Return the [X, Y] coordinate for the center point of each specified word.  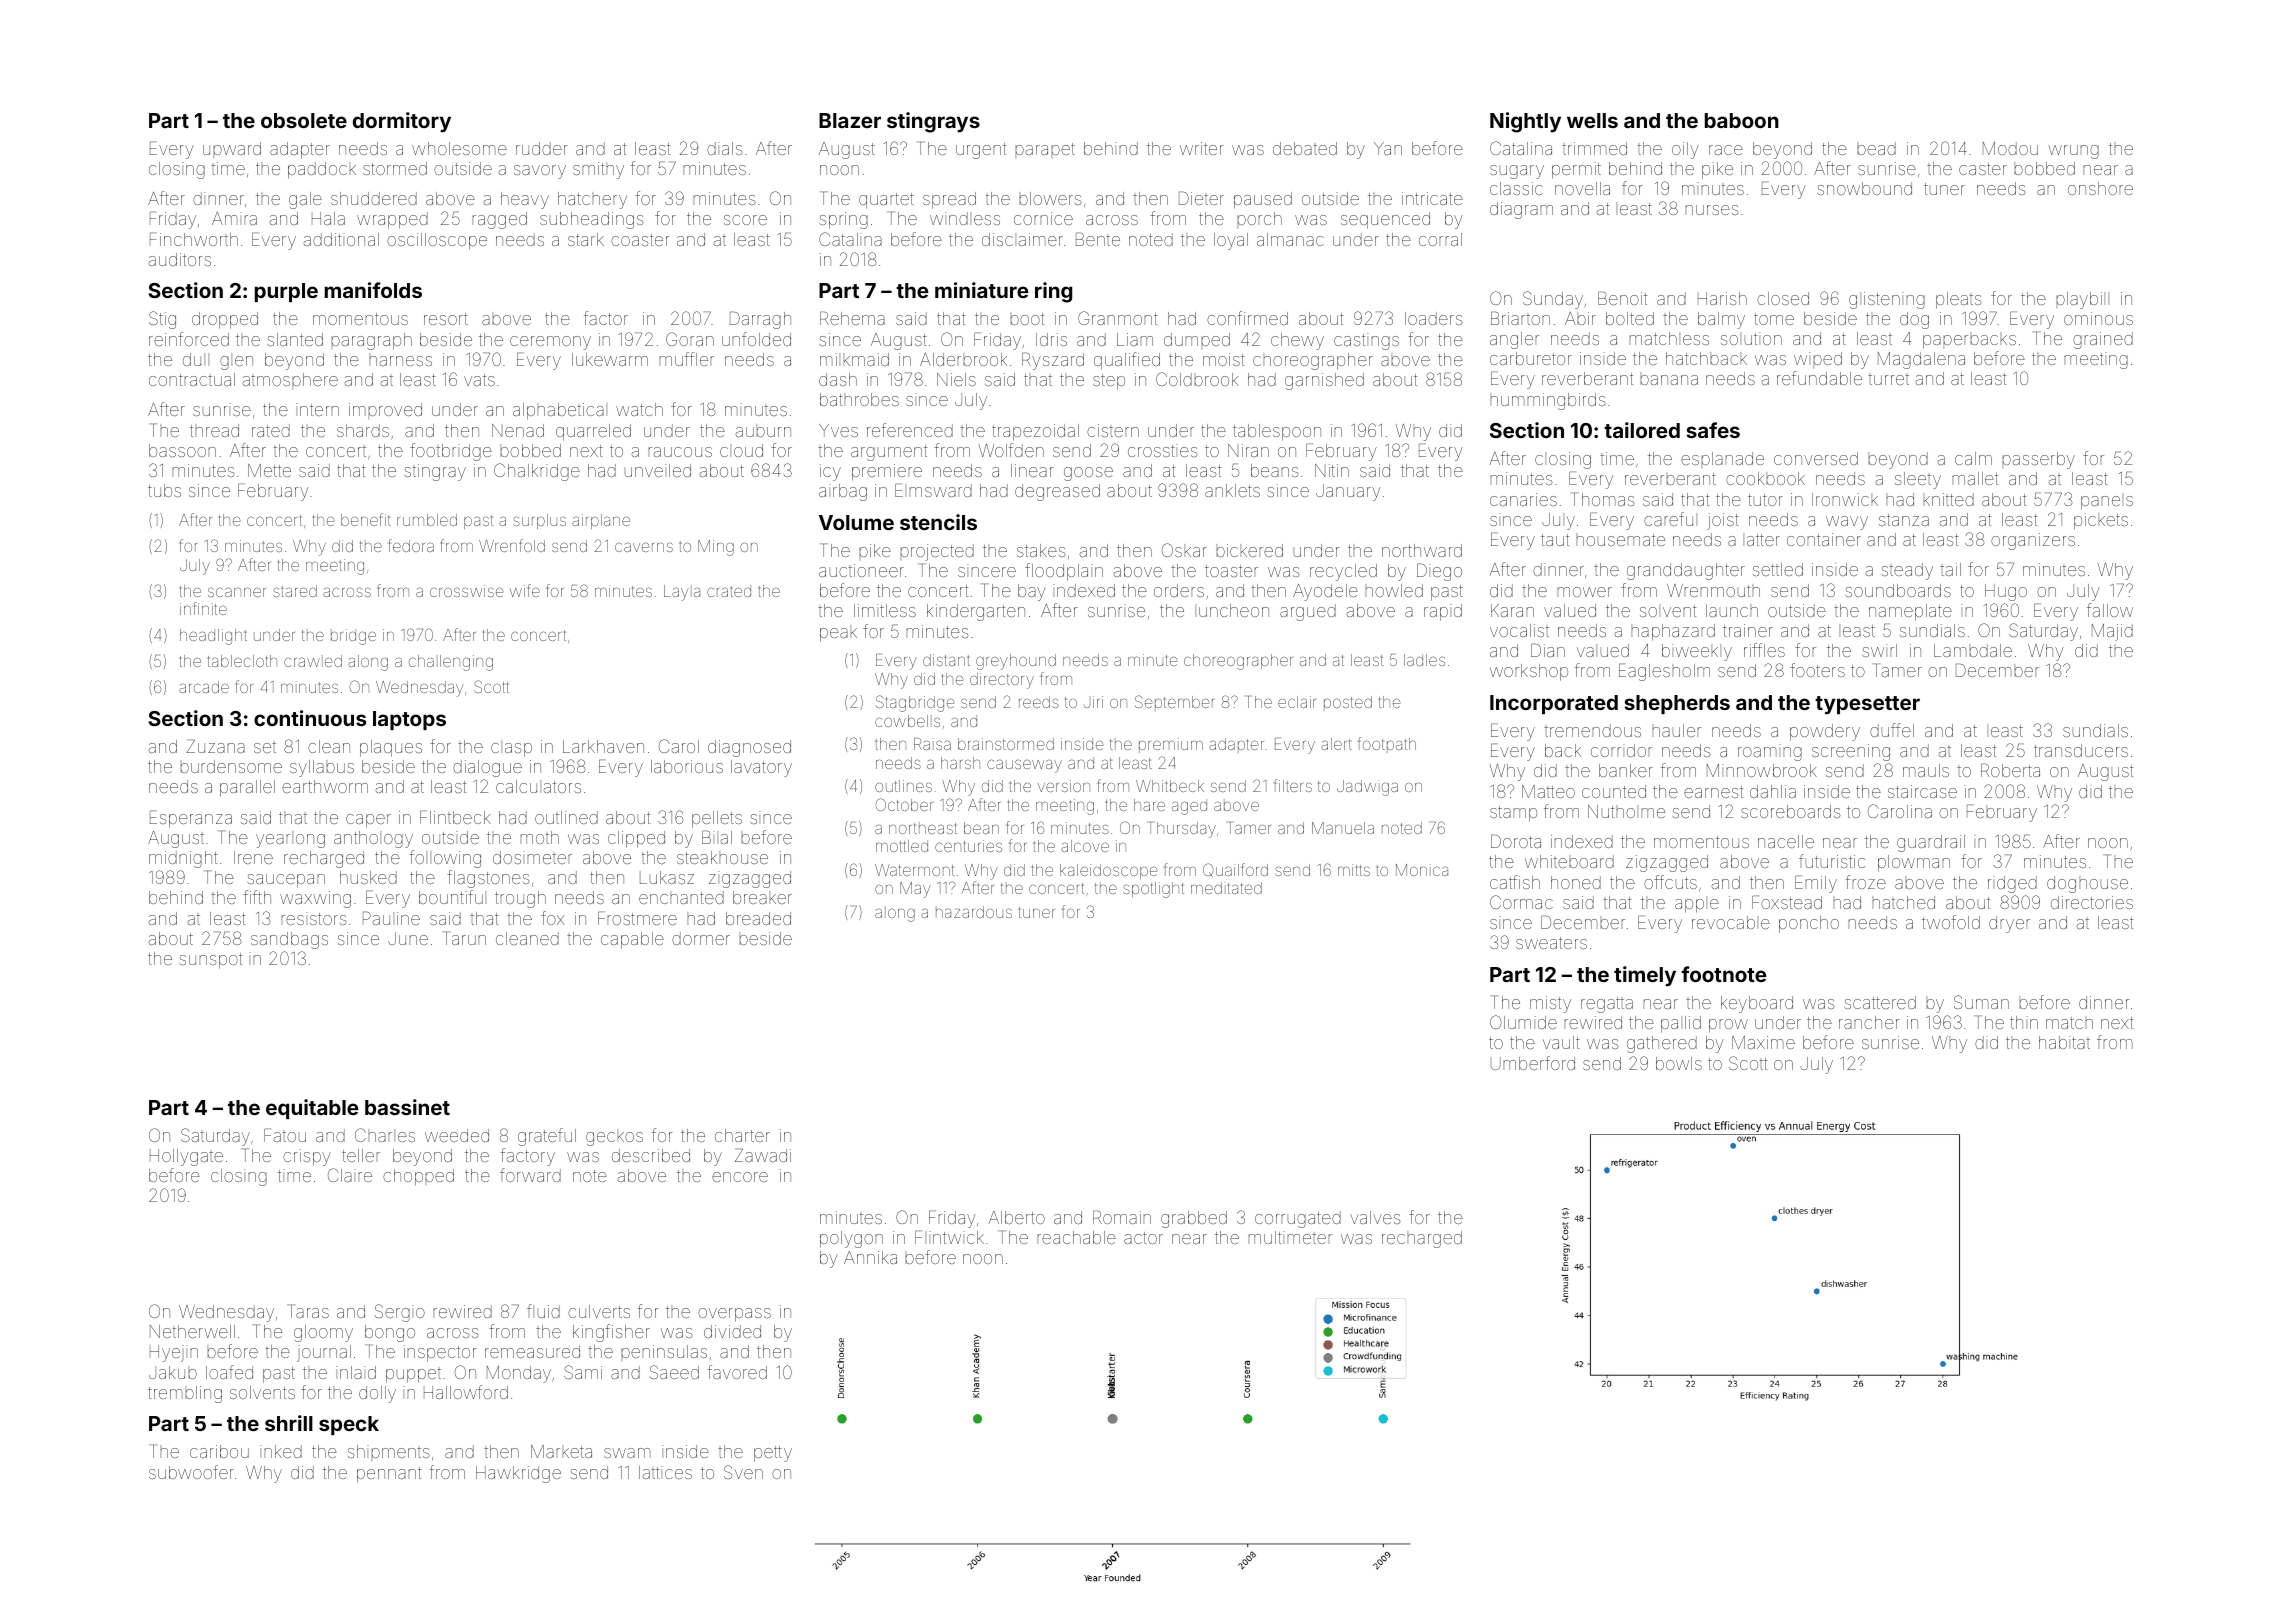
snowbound [1864, 188]
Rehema [852, 318]
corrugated [1298, 1219]
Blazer [850, 120]
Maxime [1763, 1042]
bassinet [407, 1107]
